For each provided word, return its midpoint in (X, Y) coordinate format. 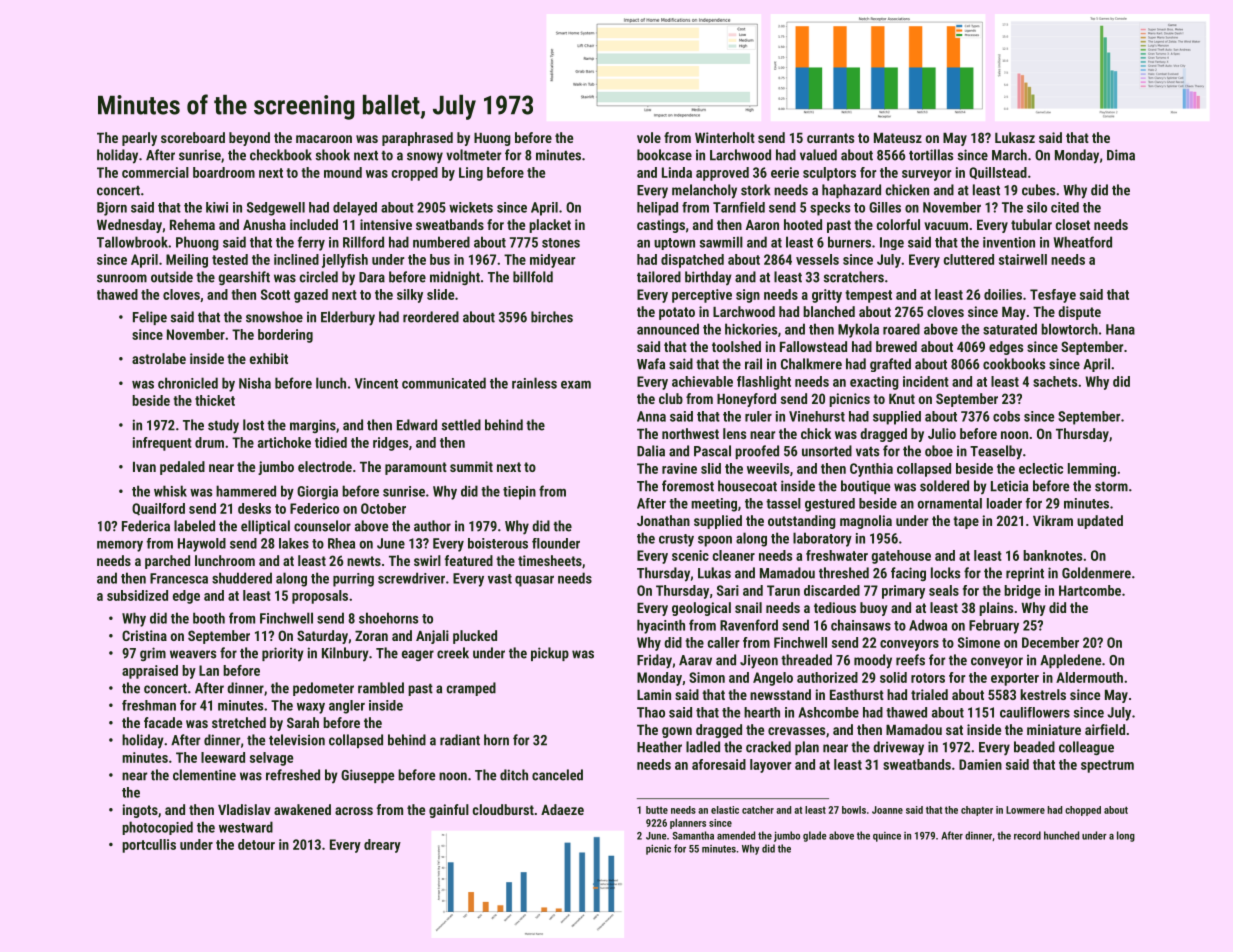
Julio (942, 433)
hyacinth (661, 626)
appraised (150, 672)
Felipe (150, 318)
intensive (386, 224)
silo (1037, 207)
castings (661, 226)
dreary (382, 846)
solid (893, 677)
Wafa (651, 364)
